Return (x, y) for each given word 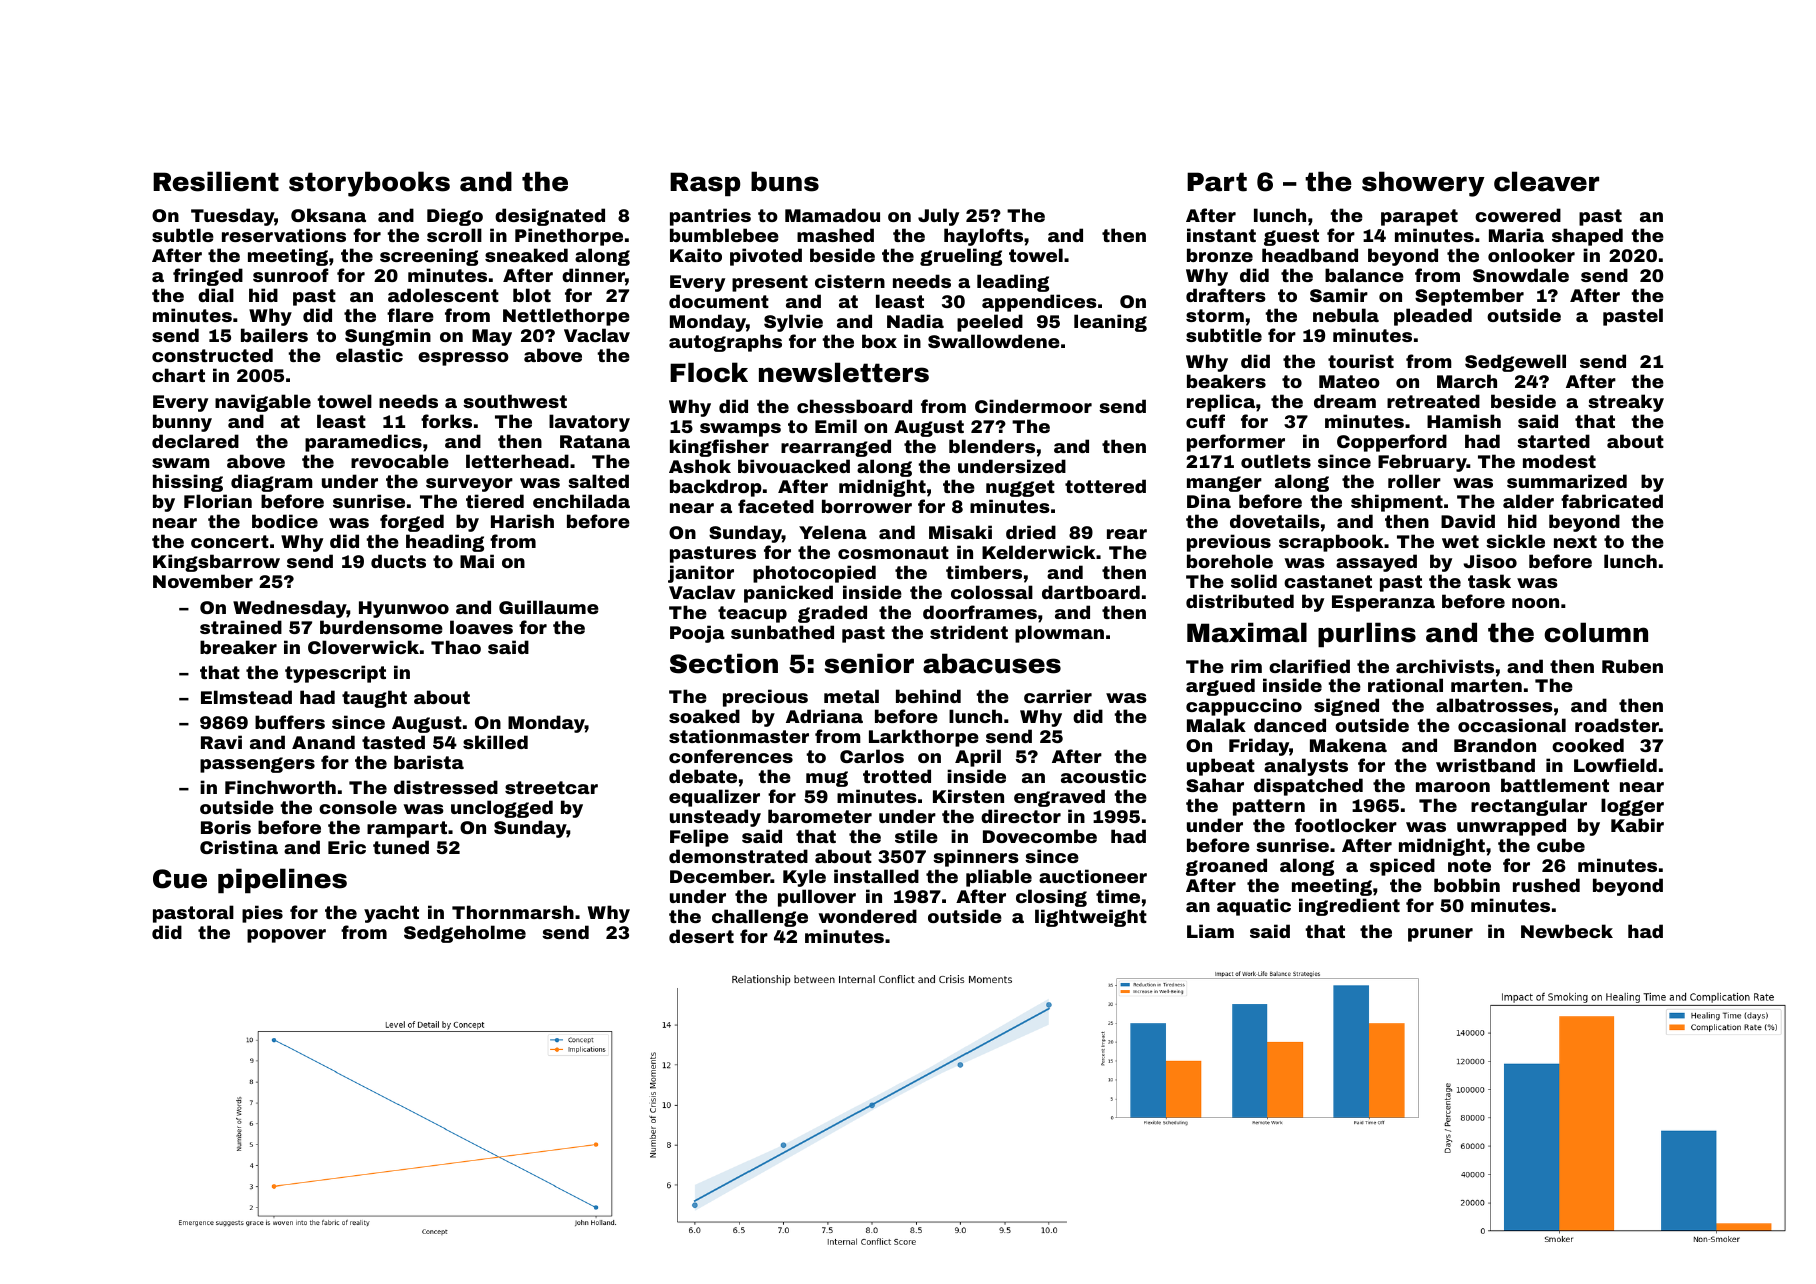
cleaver (1546, 181)
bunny (182, 423)
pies (262, 914)
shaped (1587, 237)
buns (785, 181)
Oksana (328, 215)
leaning (1110, 323)
